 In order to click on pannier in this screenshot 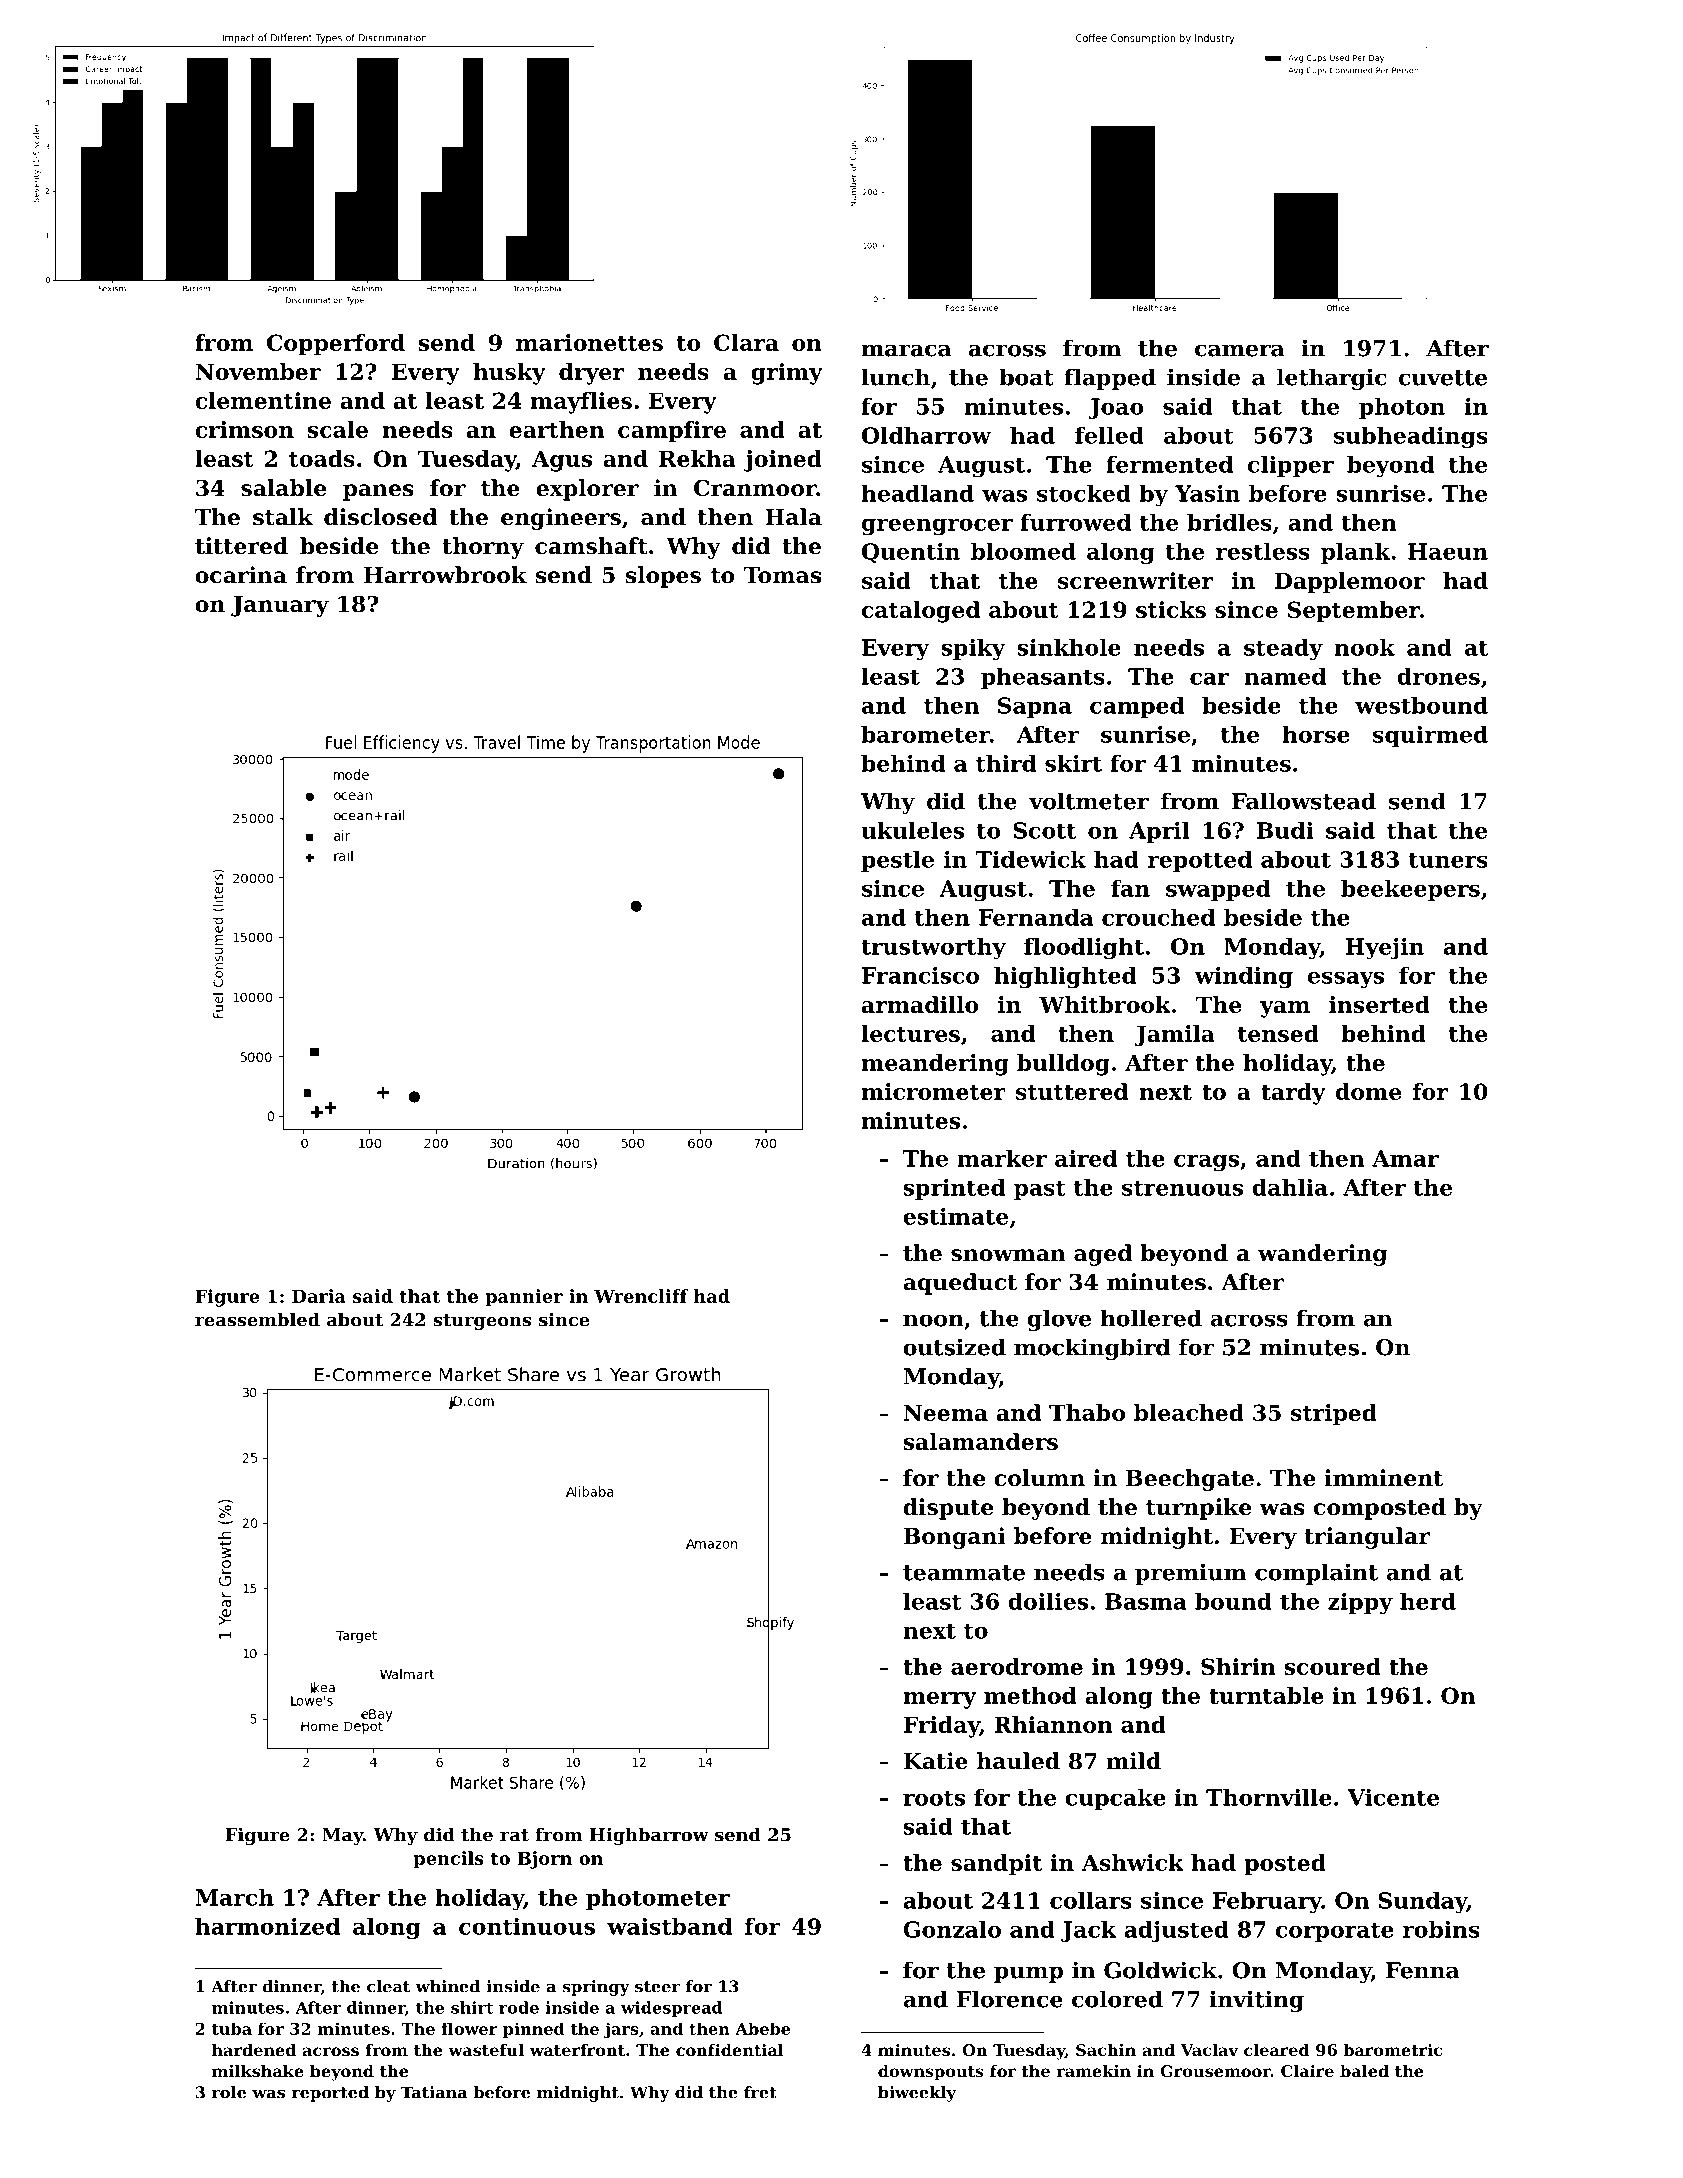, I will do `click(524, 1298)`.
